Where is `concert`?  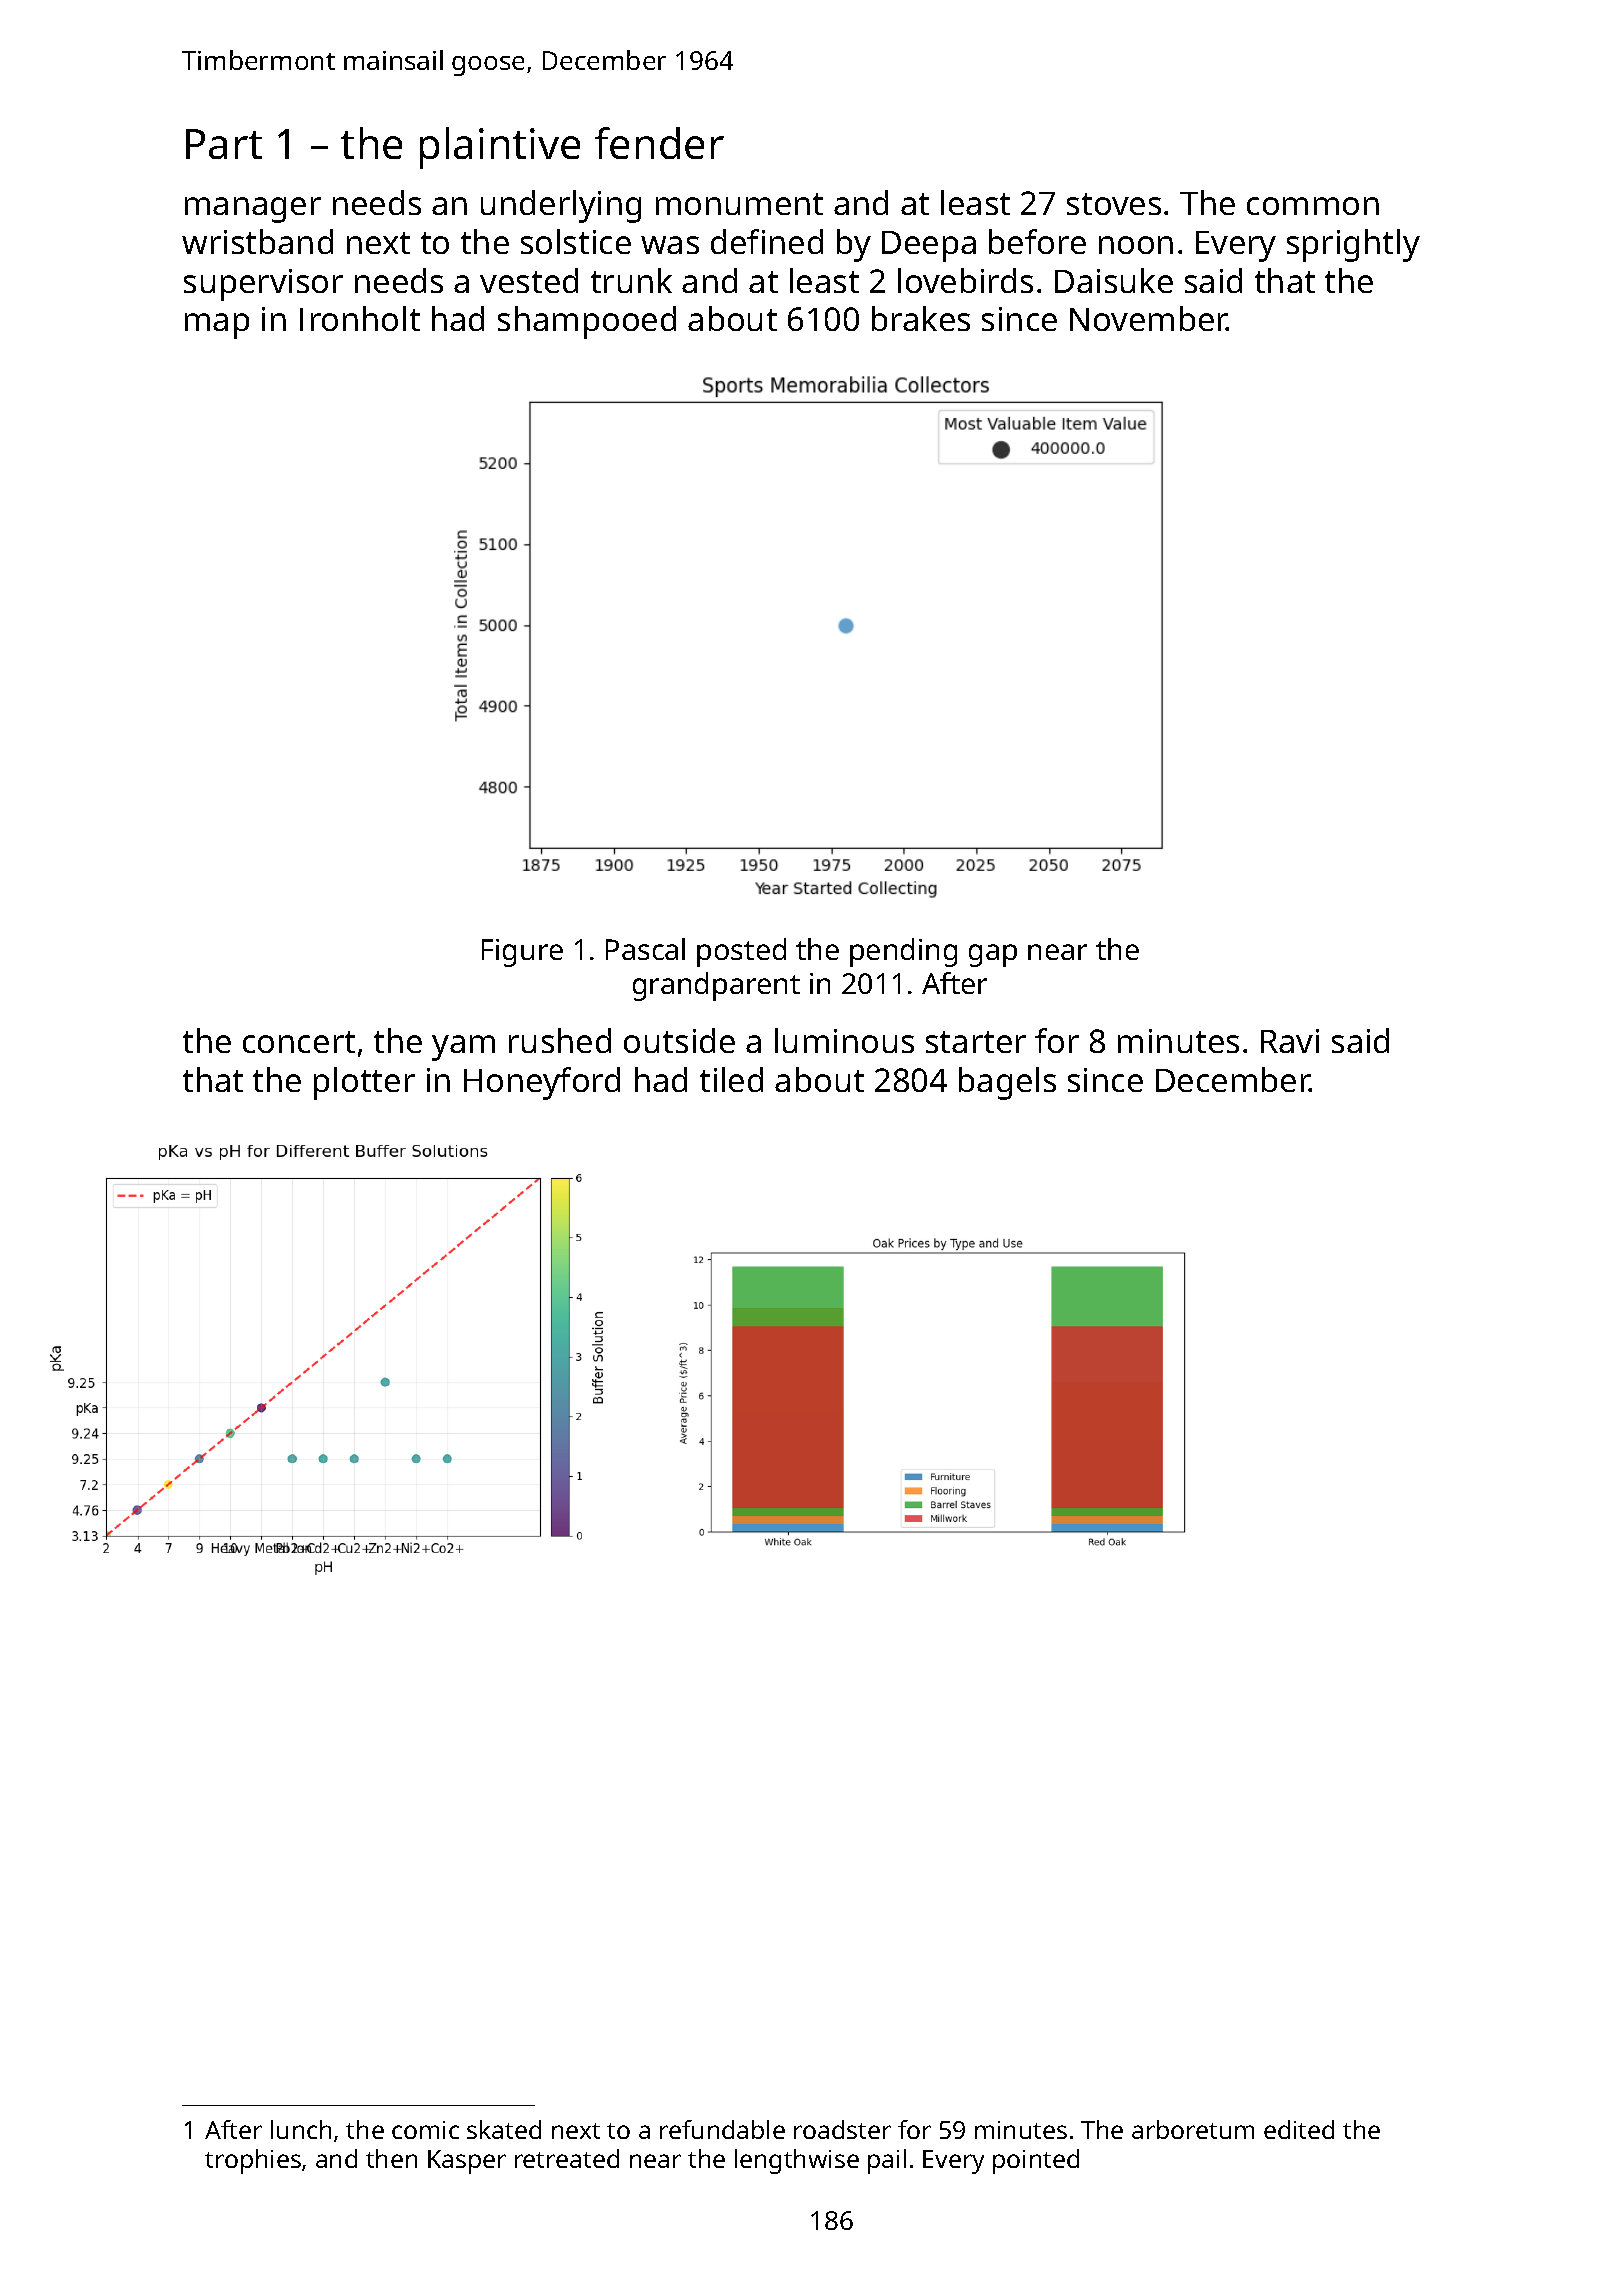 concert is located at coordinates (299, 1042).
